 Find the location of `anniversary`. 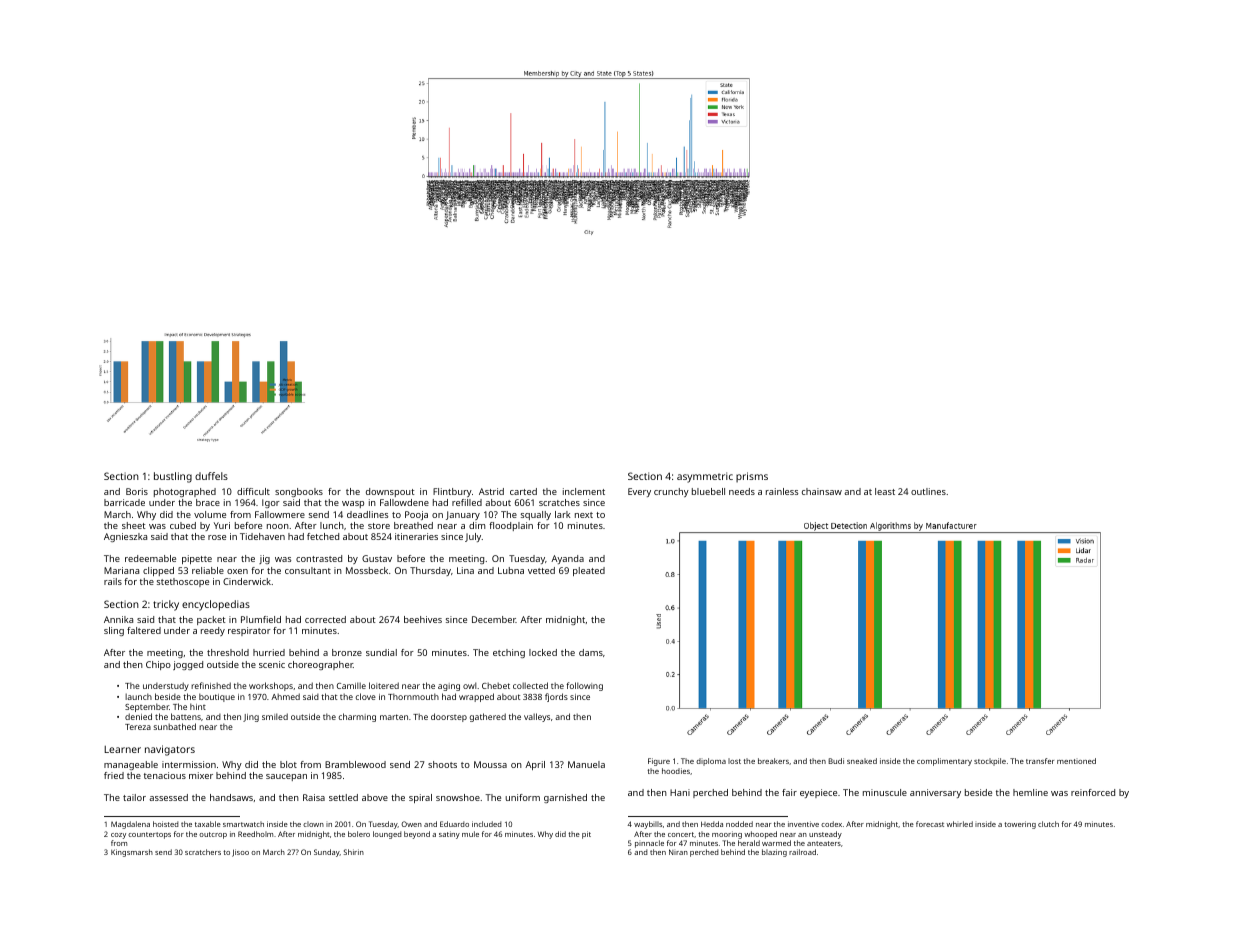

anniversary is located at coordinates (935, 793).
